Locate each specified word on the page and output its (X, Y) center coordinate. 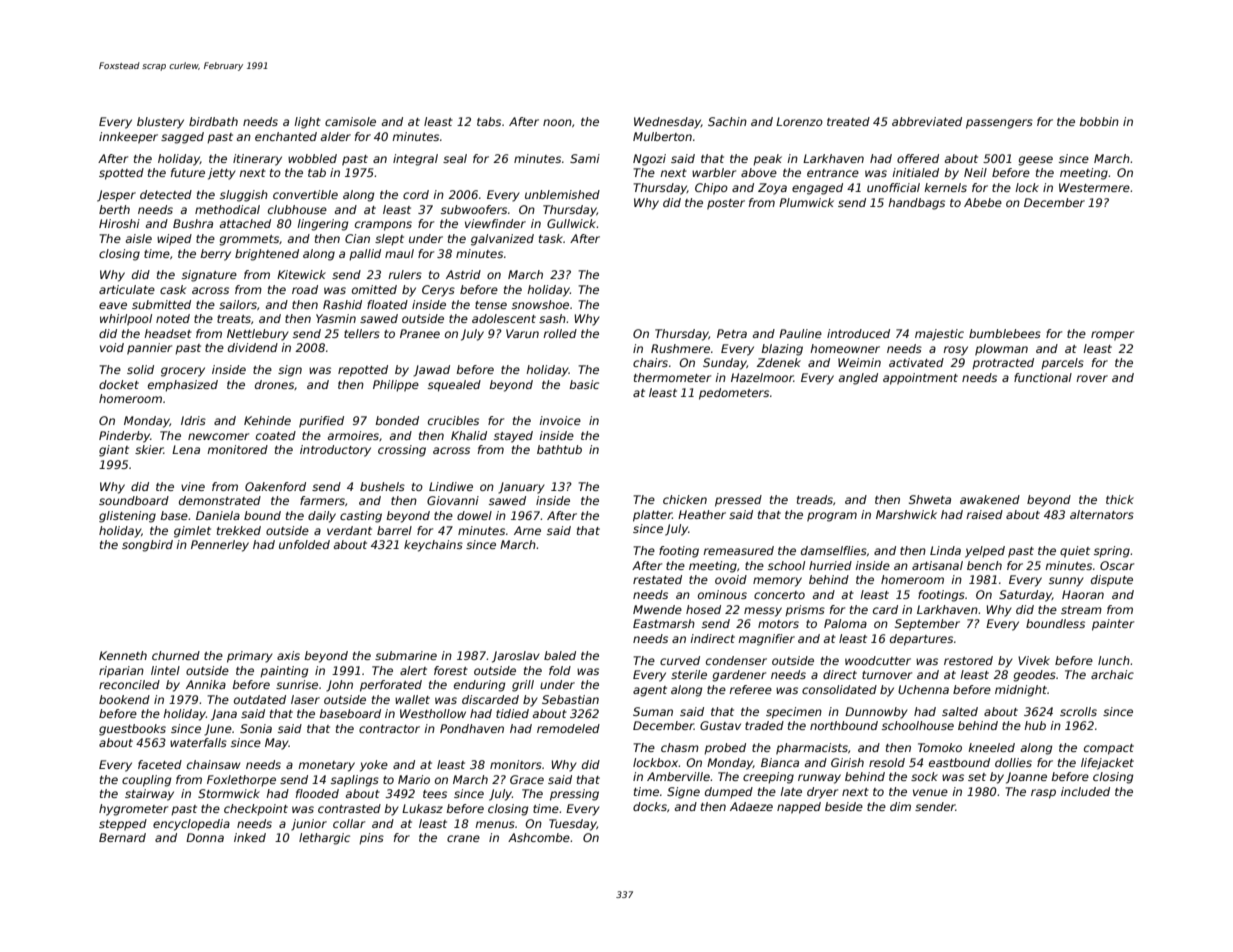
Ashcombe (539, 837)
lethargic (324, 839)
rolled (560, 333)
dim (900, 806)
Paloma (845, 623)
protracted (1003, 364)
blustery (160, 123)
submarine (406, 655)
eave (113, 305)
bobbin (1099, 121)
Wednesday (667, 123)
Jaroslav (516, 657)
